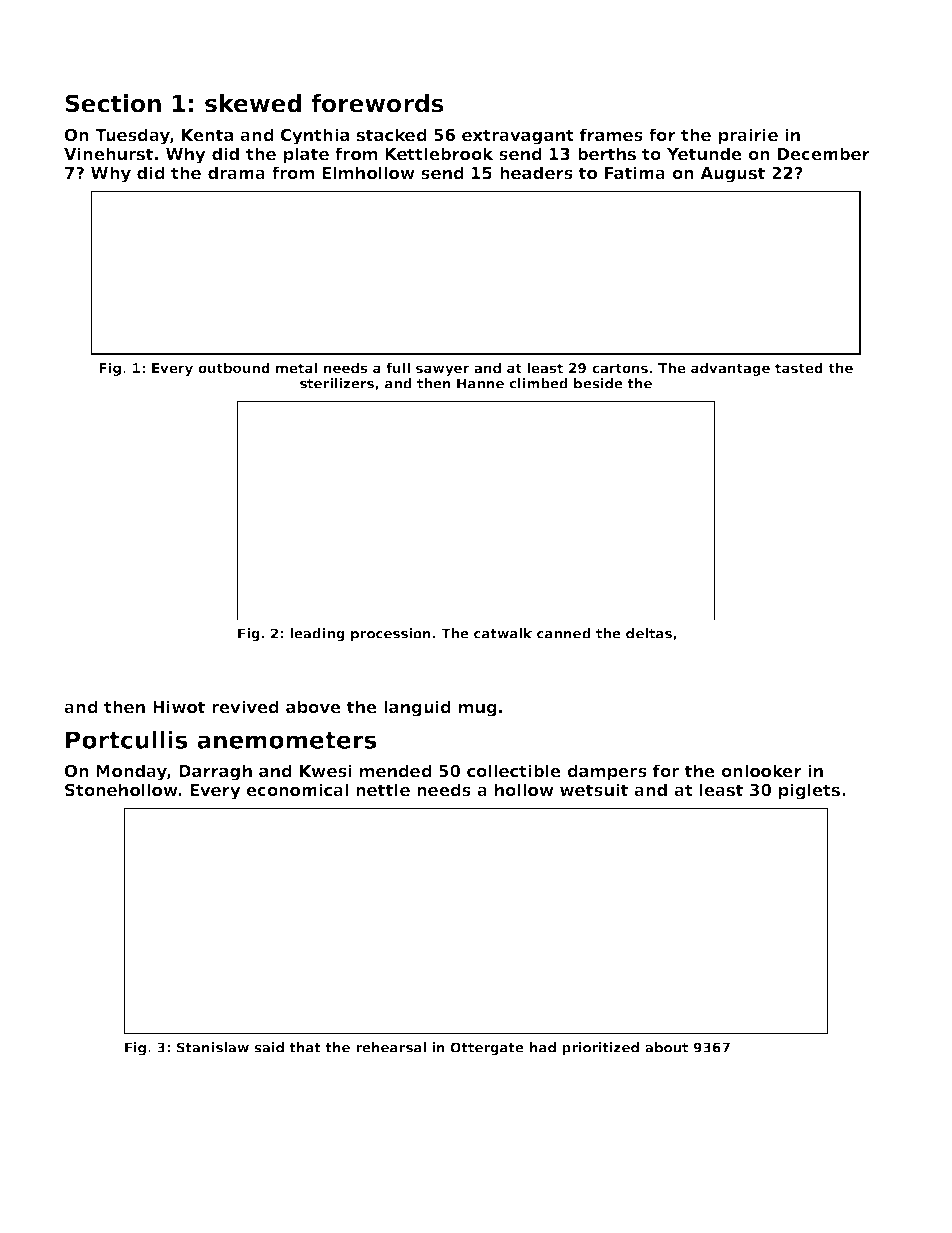  I want to click on procession, so click(391, 634).
